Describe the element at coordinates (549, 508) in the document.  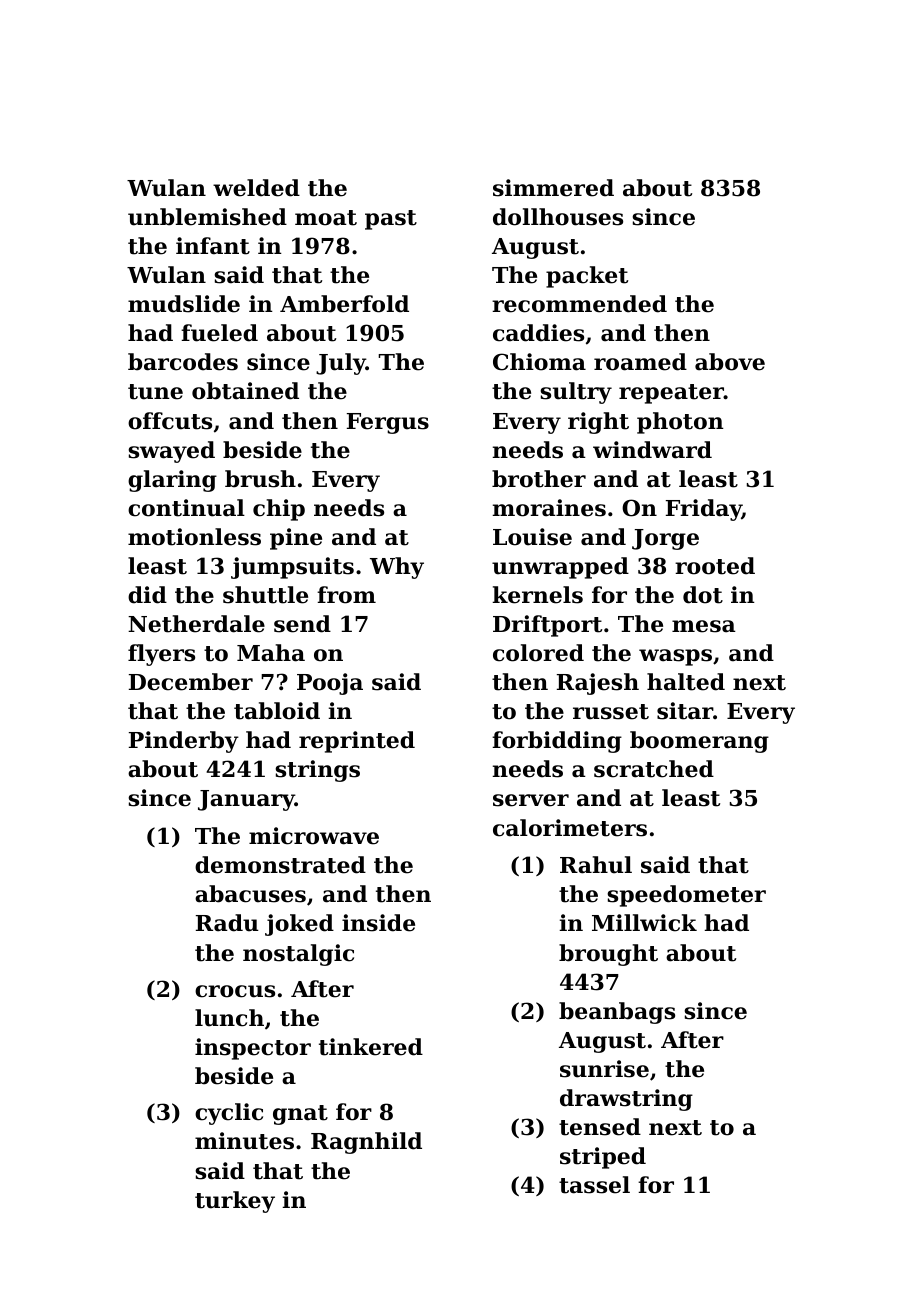
I see `moraines` at that location.
